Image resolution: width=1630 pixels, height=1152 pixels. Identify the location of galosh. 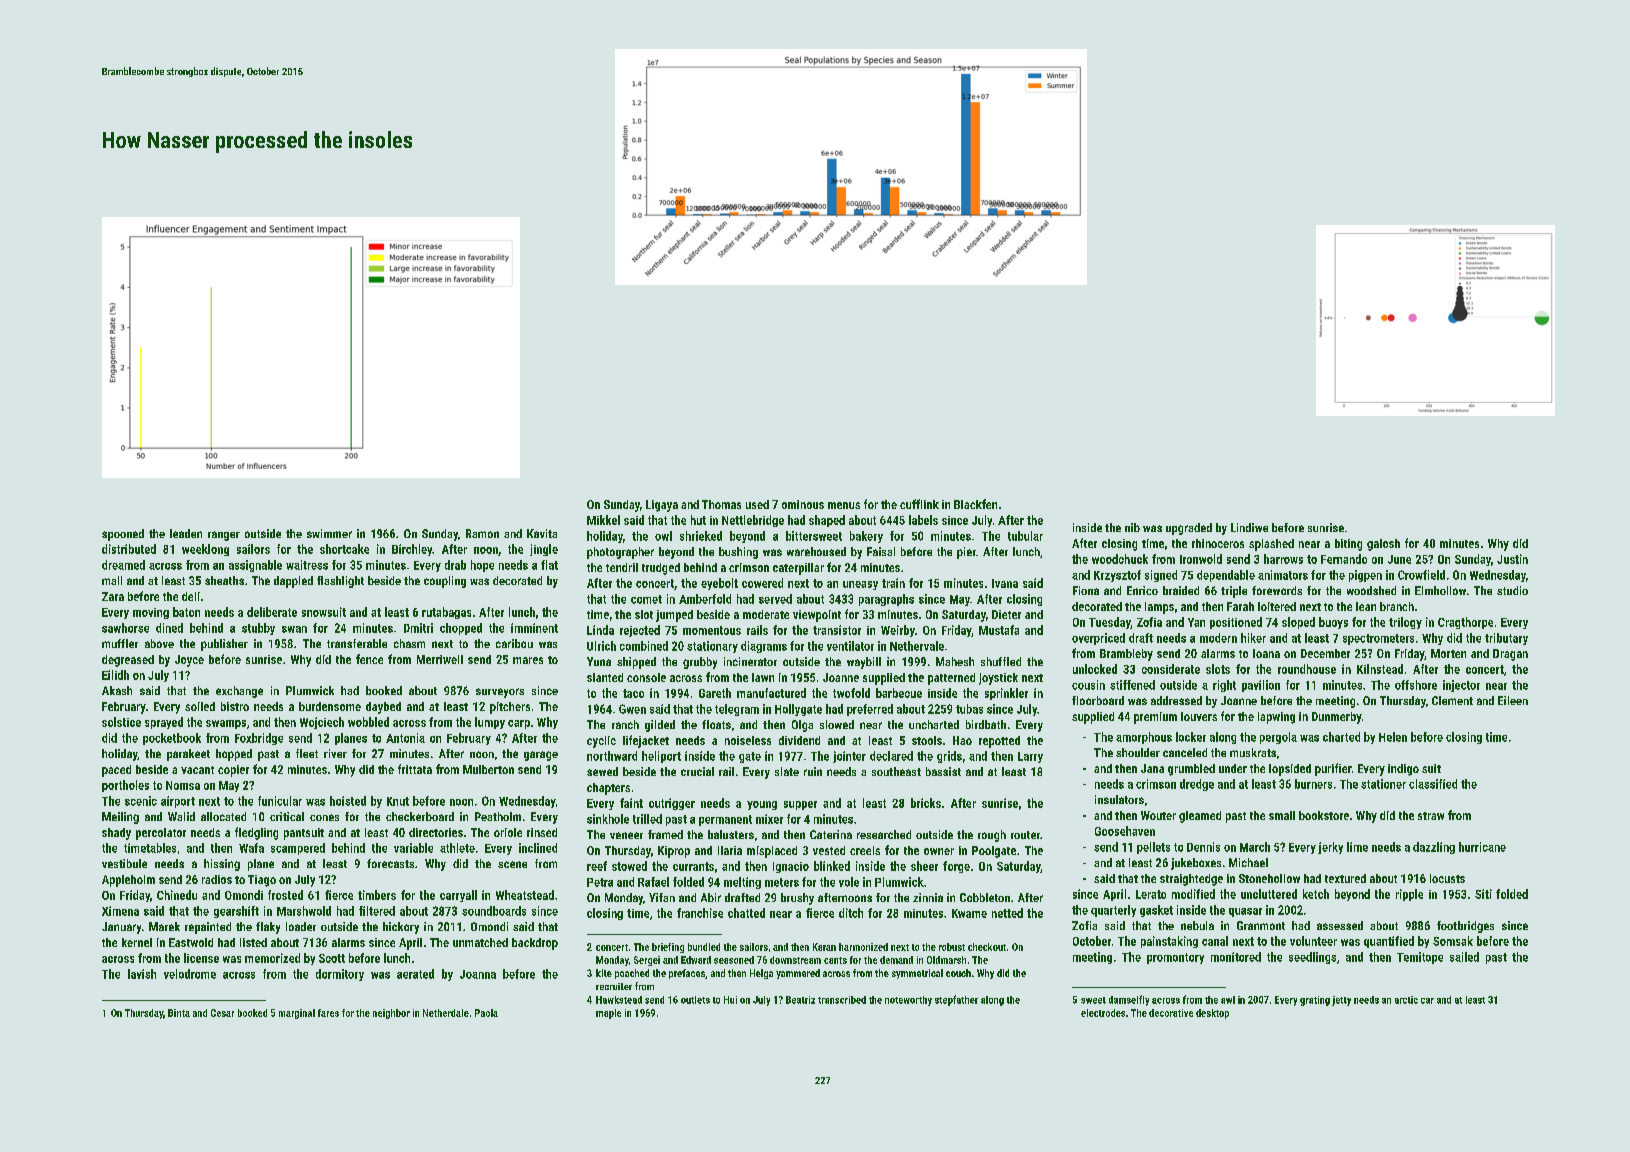
(1383, 545).
